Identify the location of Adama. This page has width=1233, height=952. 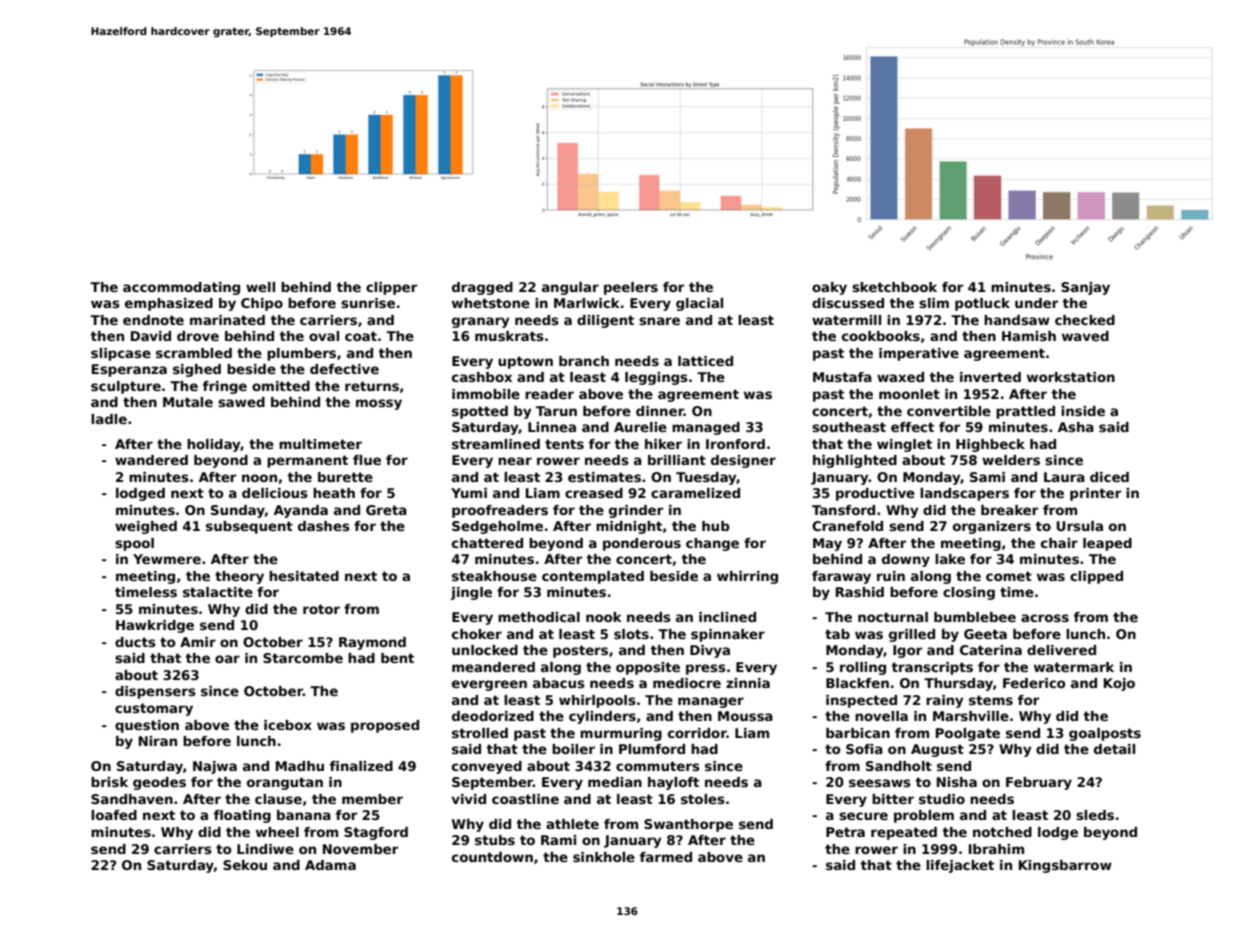
(330, 865).
